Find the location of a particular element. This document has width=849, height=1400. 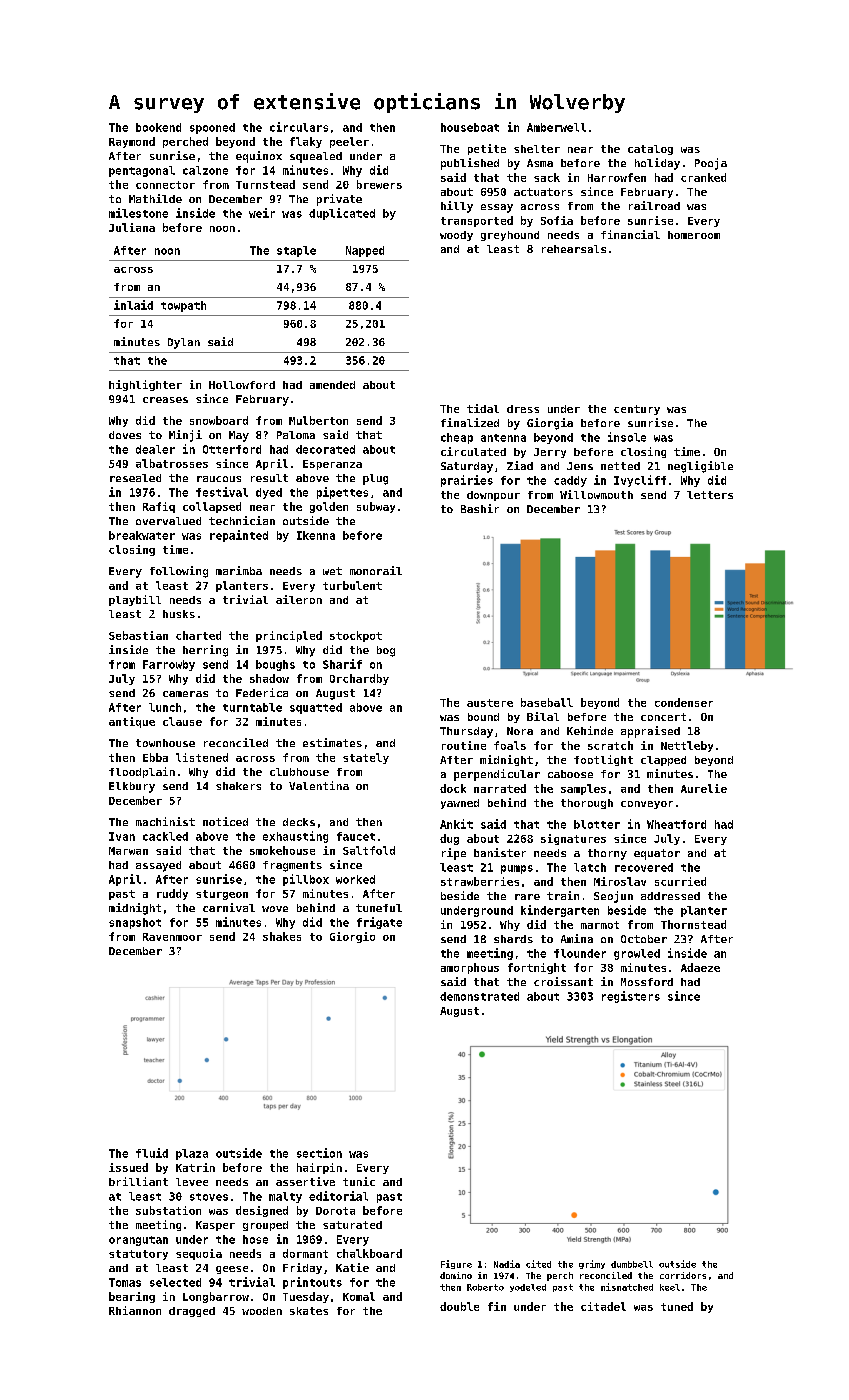

demonstrated is located at coordinates (479, 996).
